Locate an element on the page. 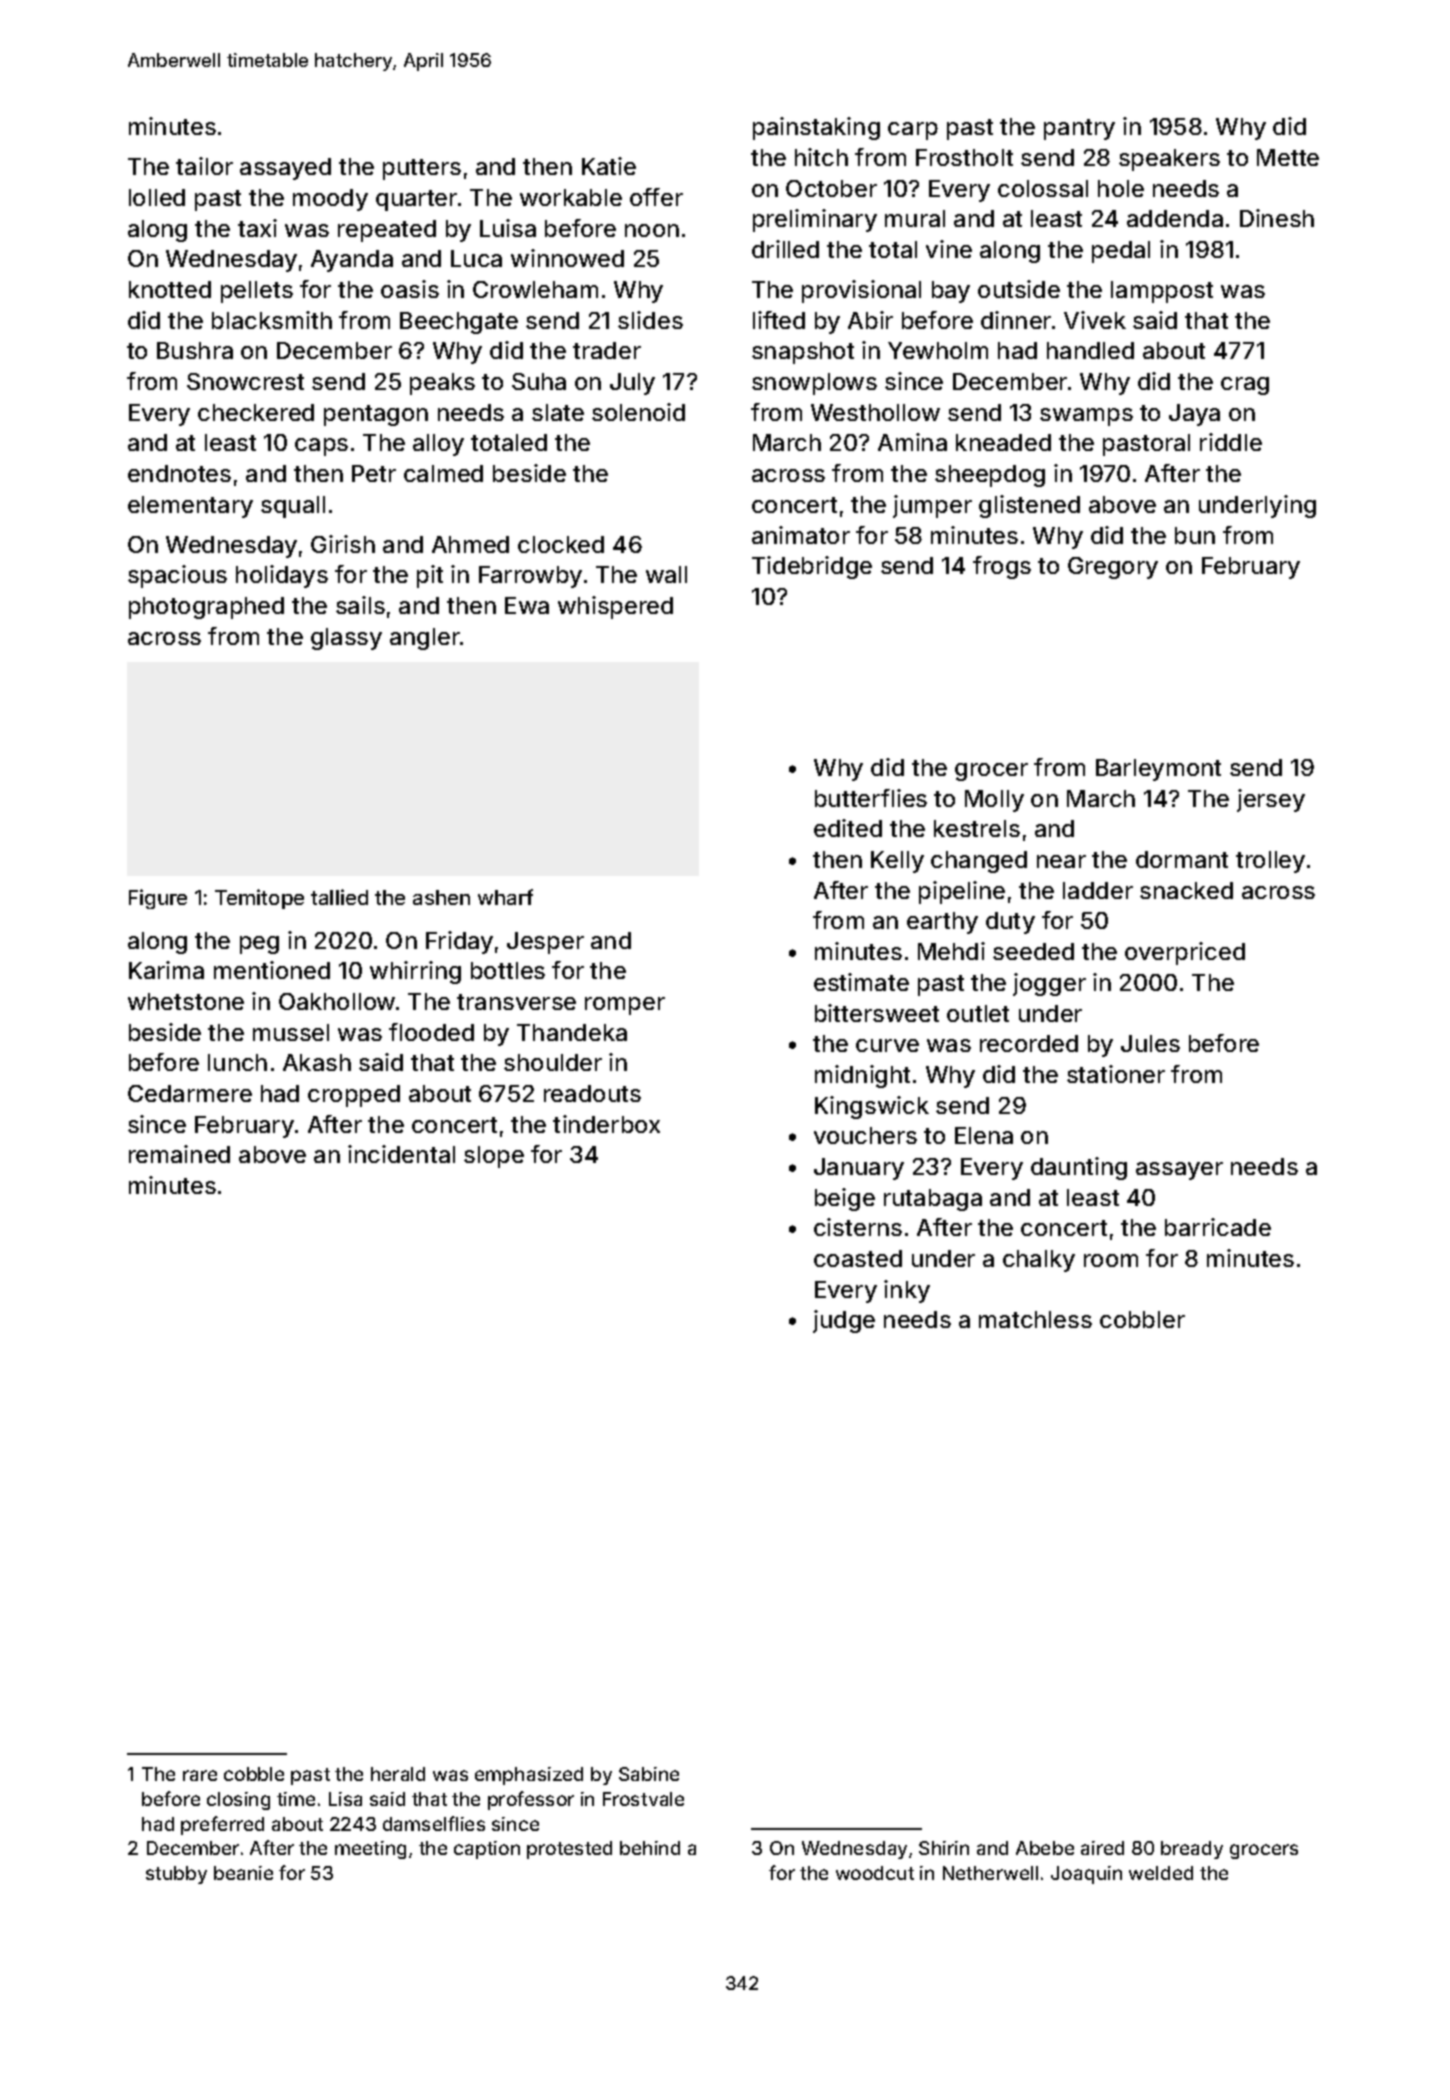  pantry is located at coordinates (1079, 129).
